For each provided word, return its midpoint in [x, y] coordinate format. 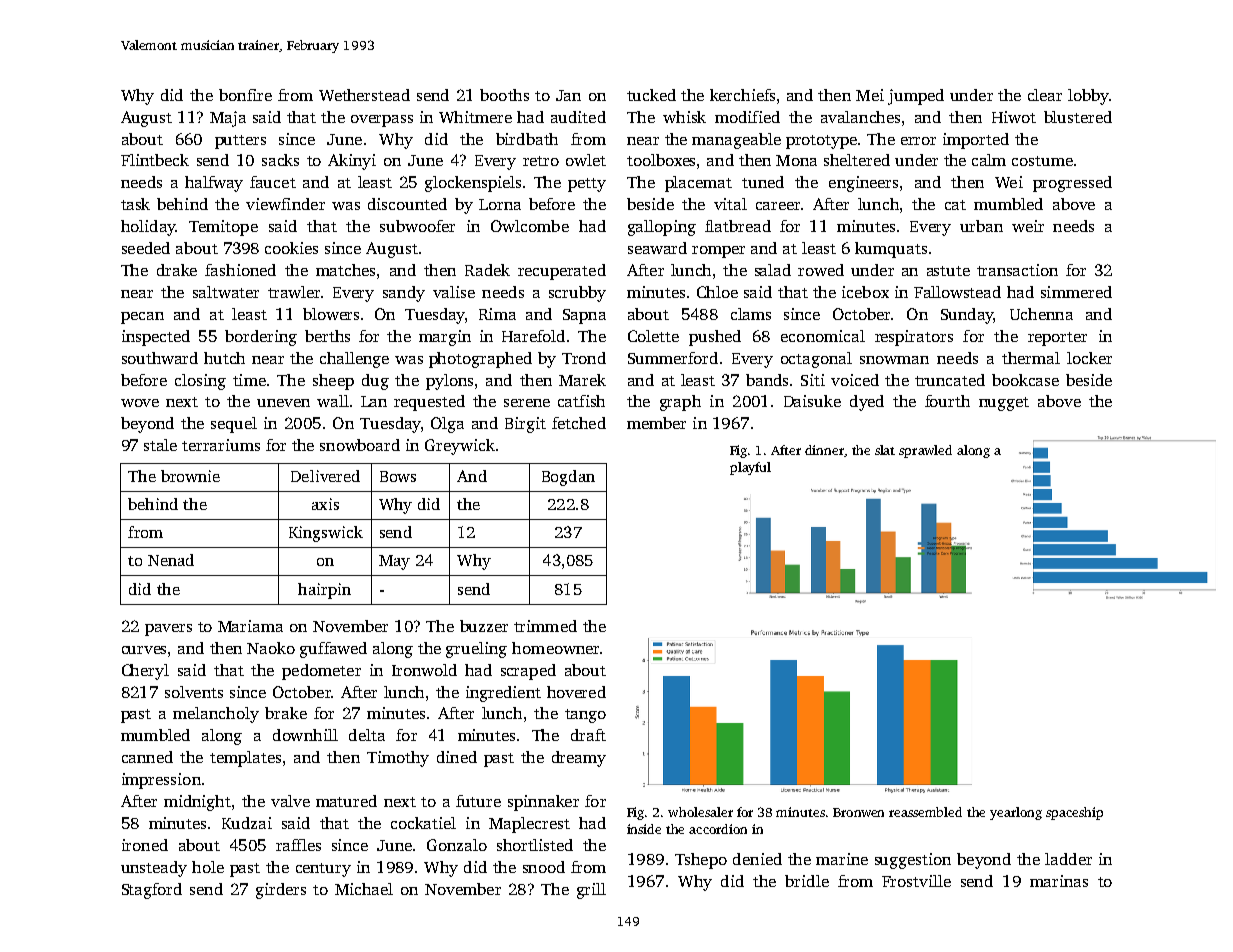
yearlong [1016, 813]
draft [588, 735]
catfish [581, 401]
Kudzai [247, 823]
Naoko [271, 648]
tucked [651, 95]
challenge [354, 360]
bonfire [245, 95]
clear [1045, 95]
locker [1089, 358]
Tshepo [701, 861]
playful [750, 468]
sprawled [925, 451]
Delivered [325, 476]
